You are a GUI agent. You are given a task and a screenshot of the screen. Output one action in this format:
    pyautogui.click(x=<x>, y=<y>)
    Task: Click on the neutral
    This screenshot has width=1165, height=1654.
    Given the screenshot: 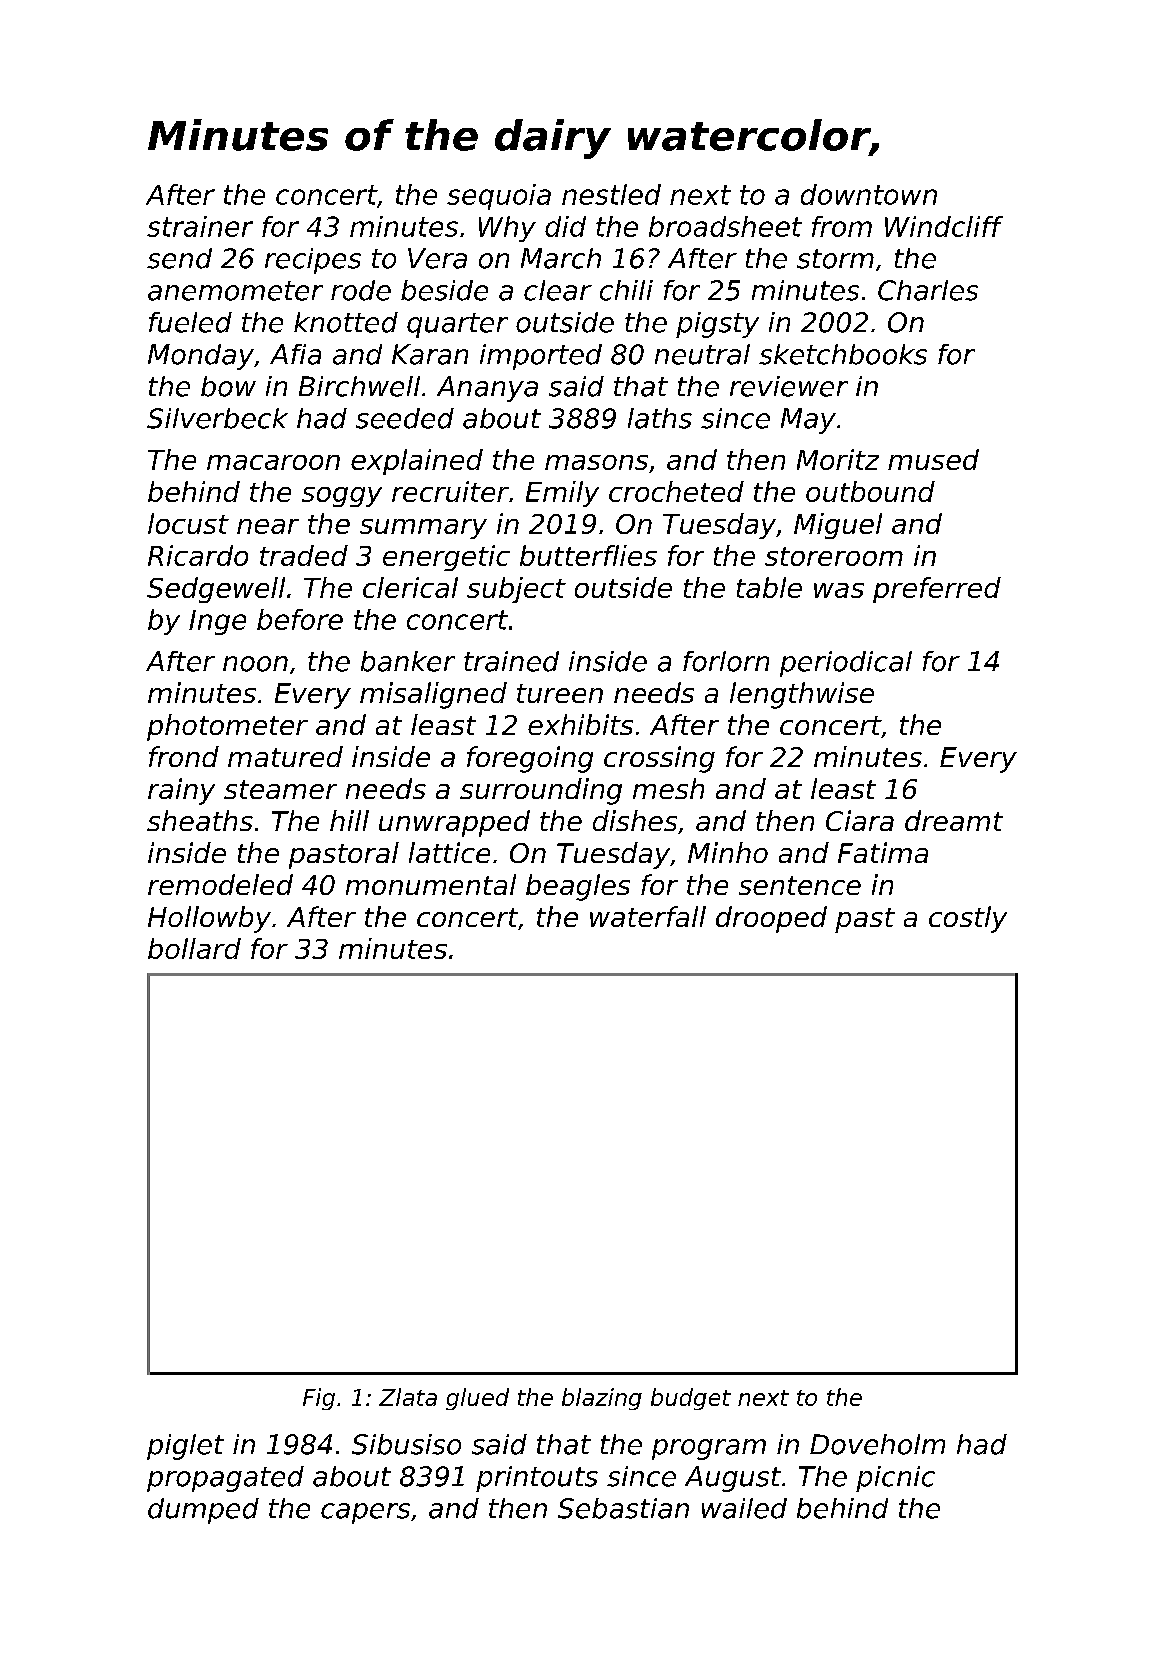 What is the action you would take?
    pyautogui.click(x=702, y=354)
